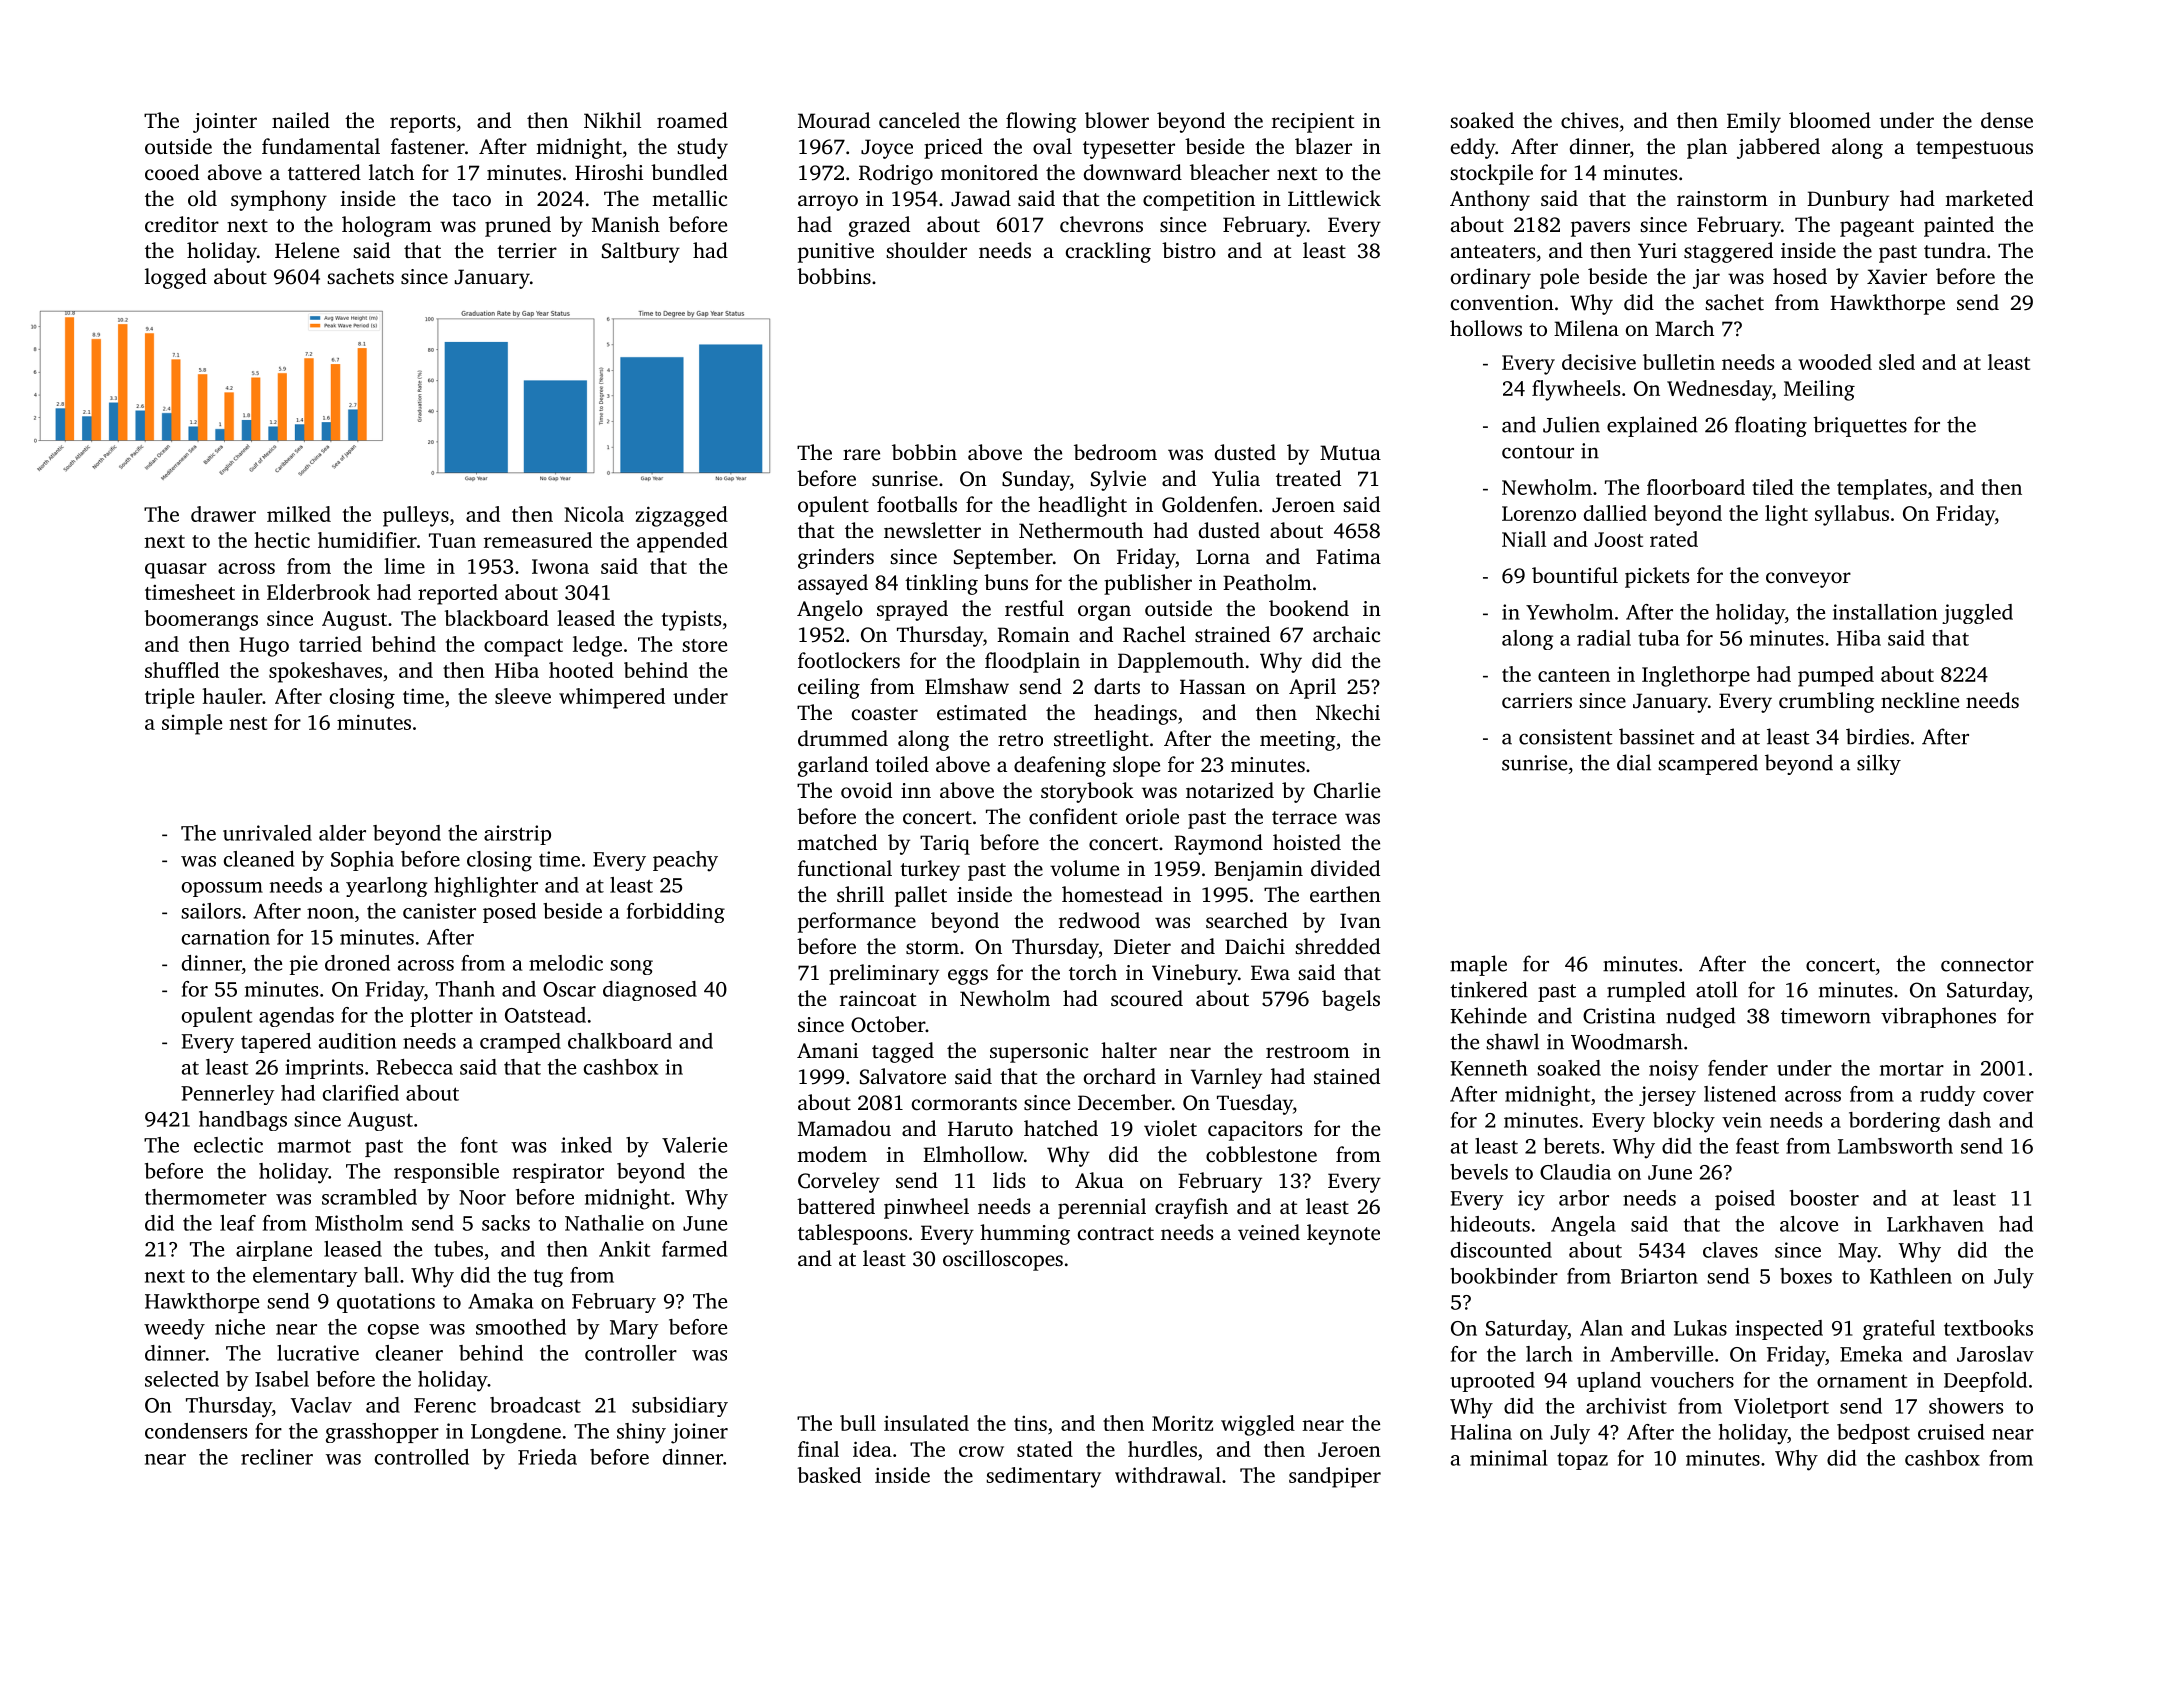 The image size is (2178, 1683). What do you see at coordinates (1003, 1260) in the screenshot?
I see `oscilloscopes` at bounding box center [1003, 1260].
